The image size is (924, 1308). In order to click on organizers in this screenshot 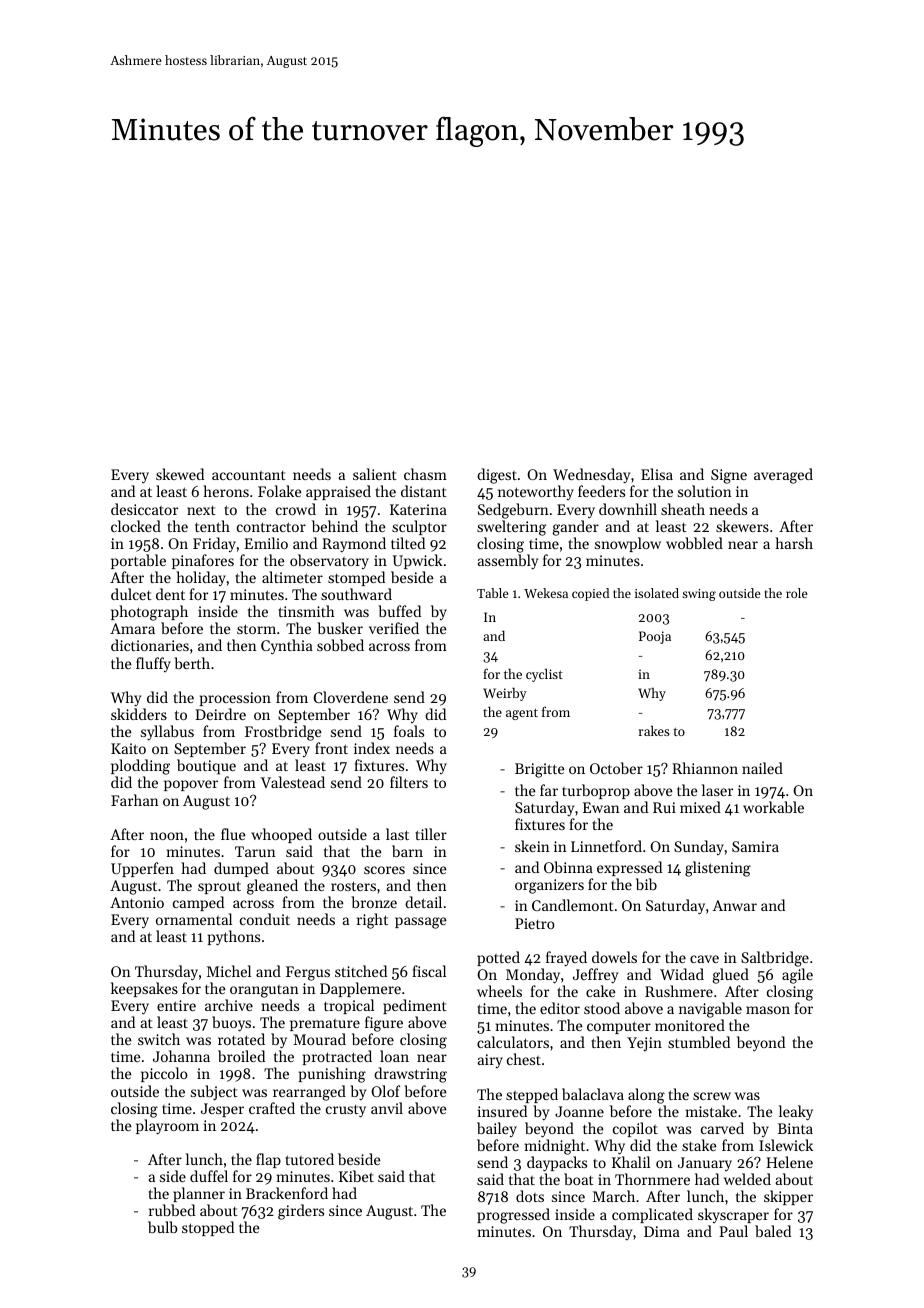, I will do `click(549, 886)`.
